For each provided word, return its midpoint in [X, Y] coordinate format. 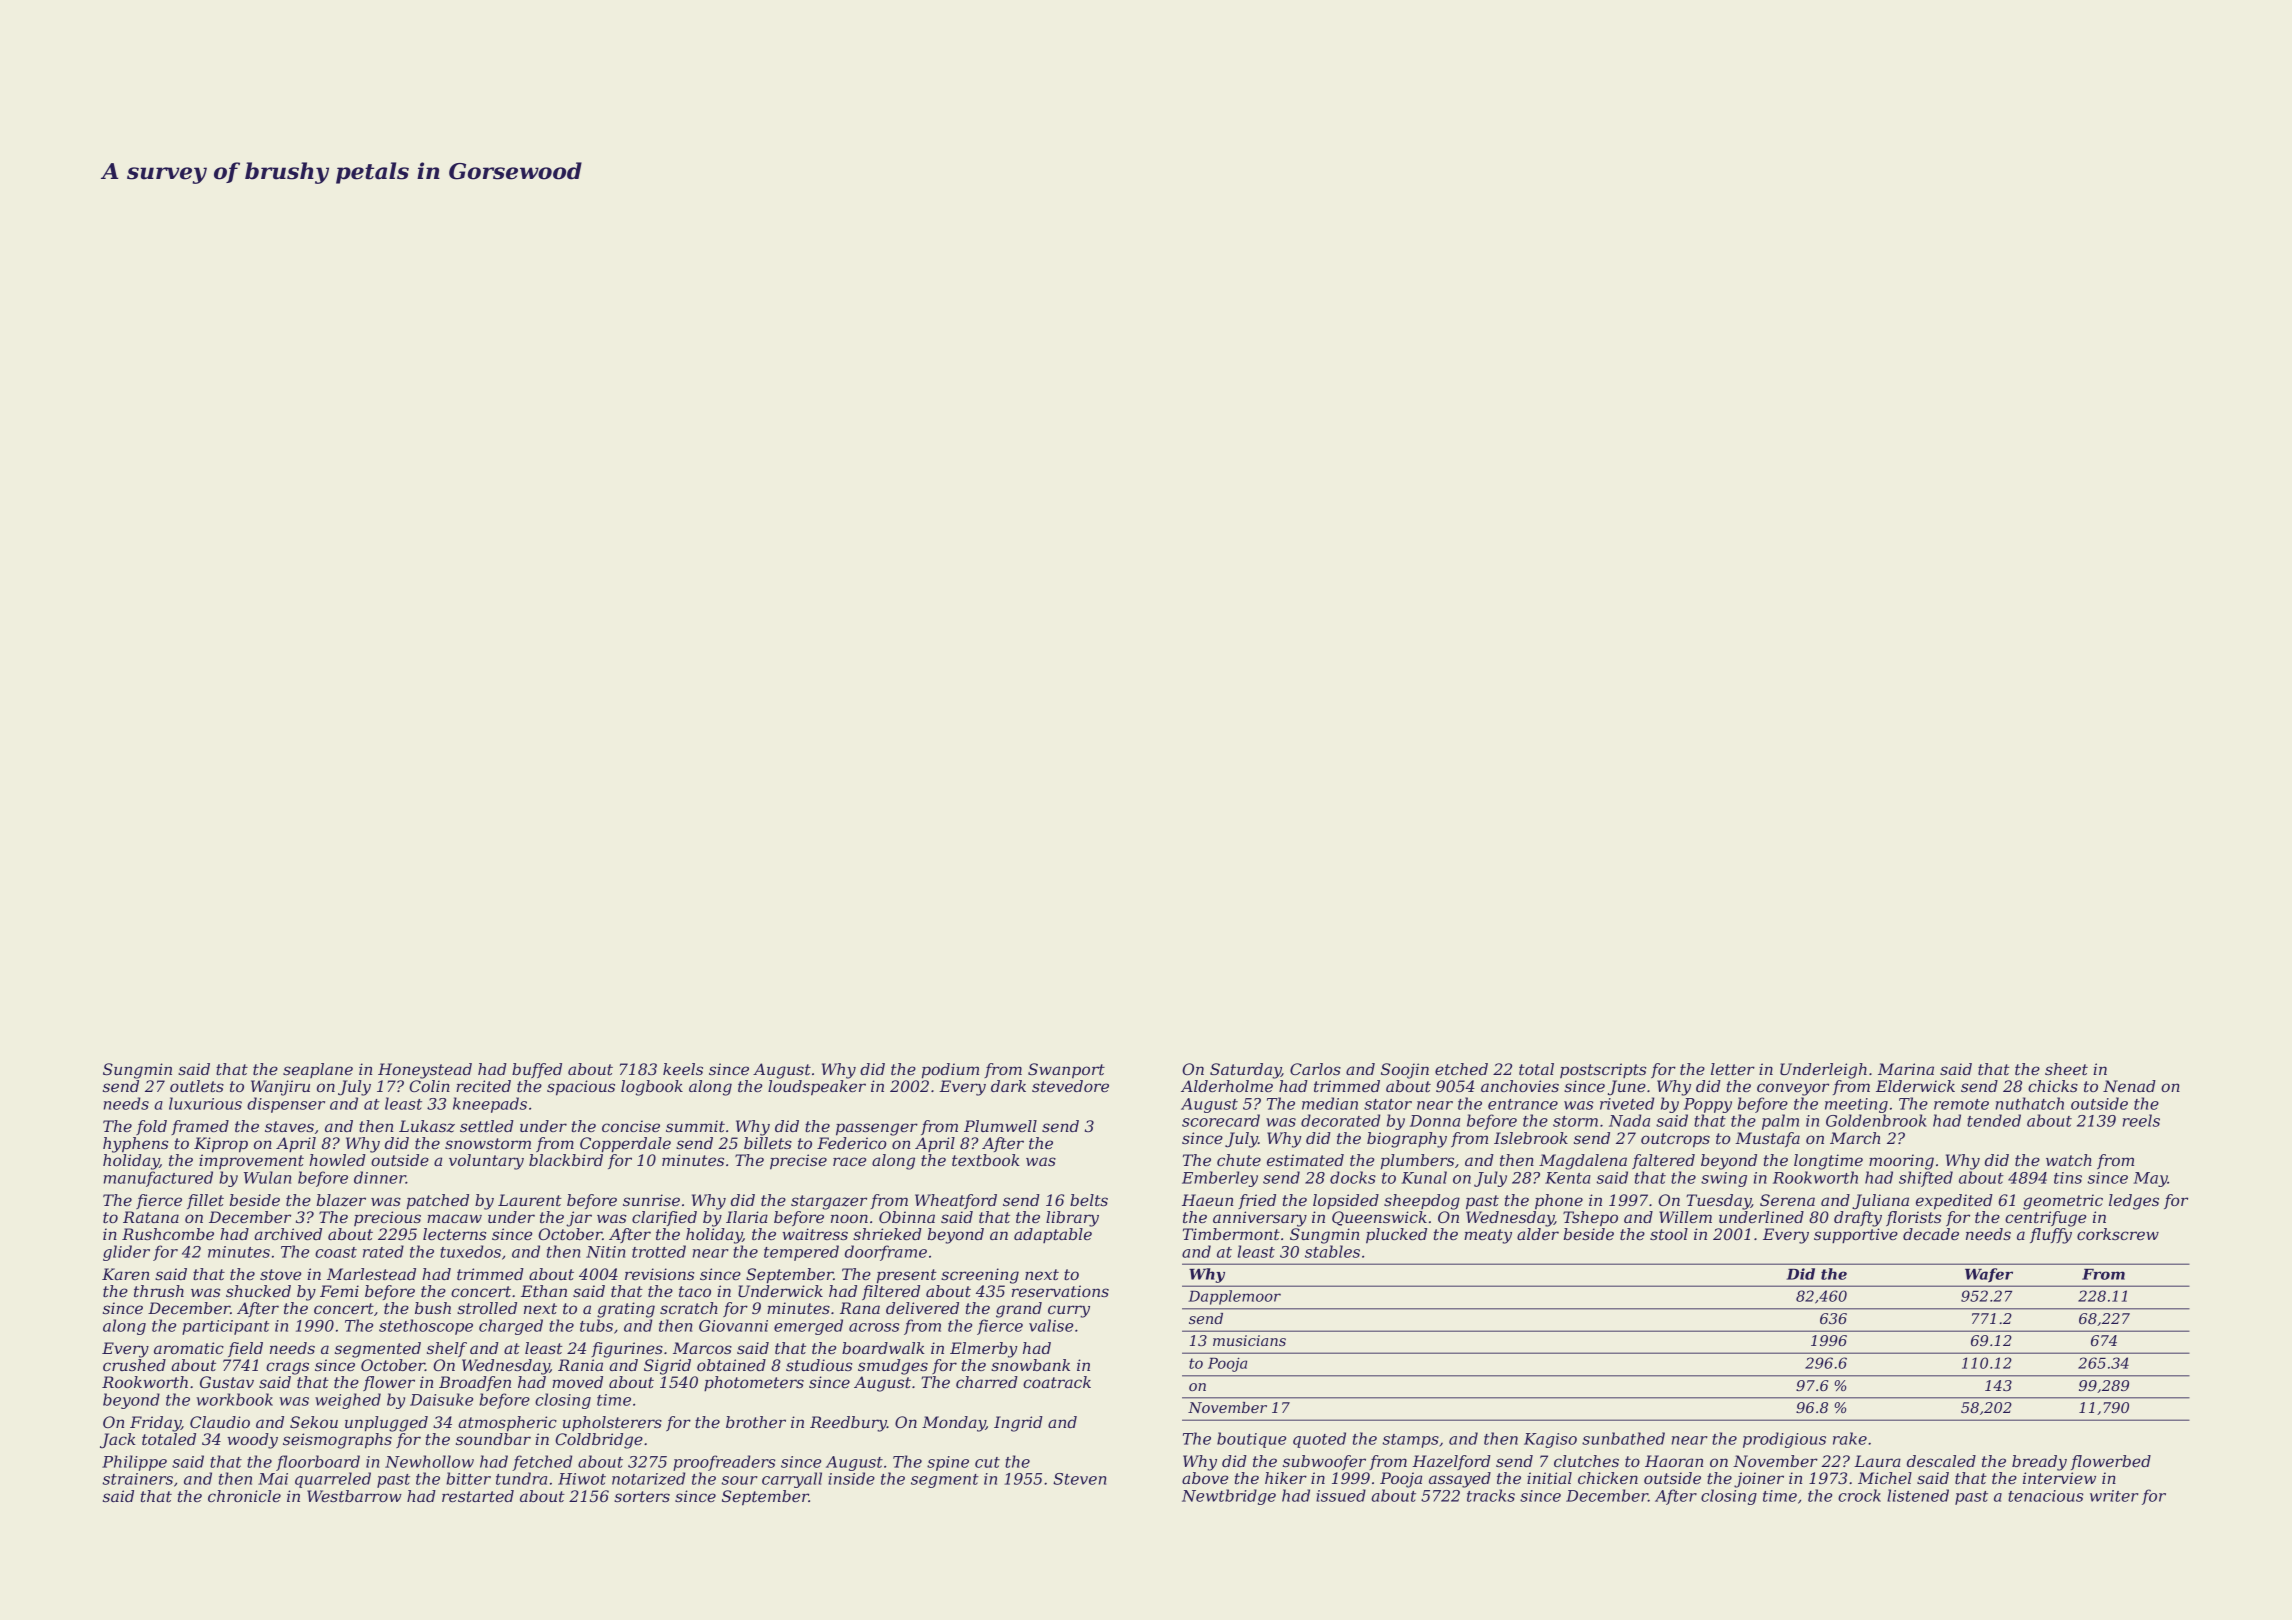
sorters [642, 1496]
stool [1669, 1234]
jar [579, 1219]
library [1072, 1219]
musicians [1249, 1340]
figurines [627, 1350]
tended [1994, 1120]
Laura [1877, 1461]
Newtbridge [1229, 1497]
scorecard [1221, 1120]
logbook [652, 1088]
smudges [893, 1367]
